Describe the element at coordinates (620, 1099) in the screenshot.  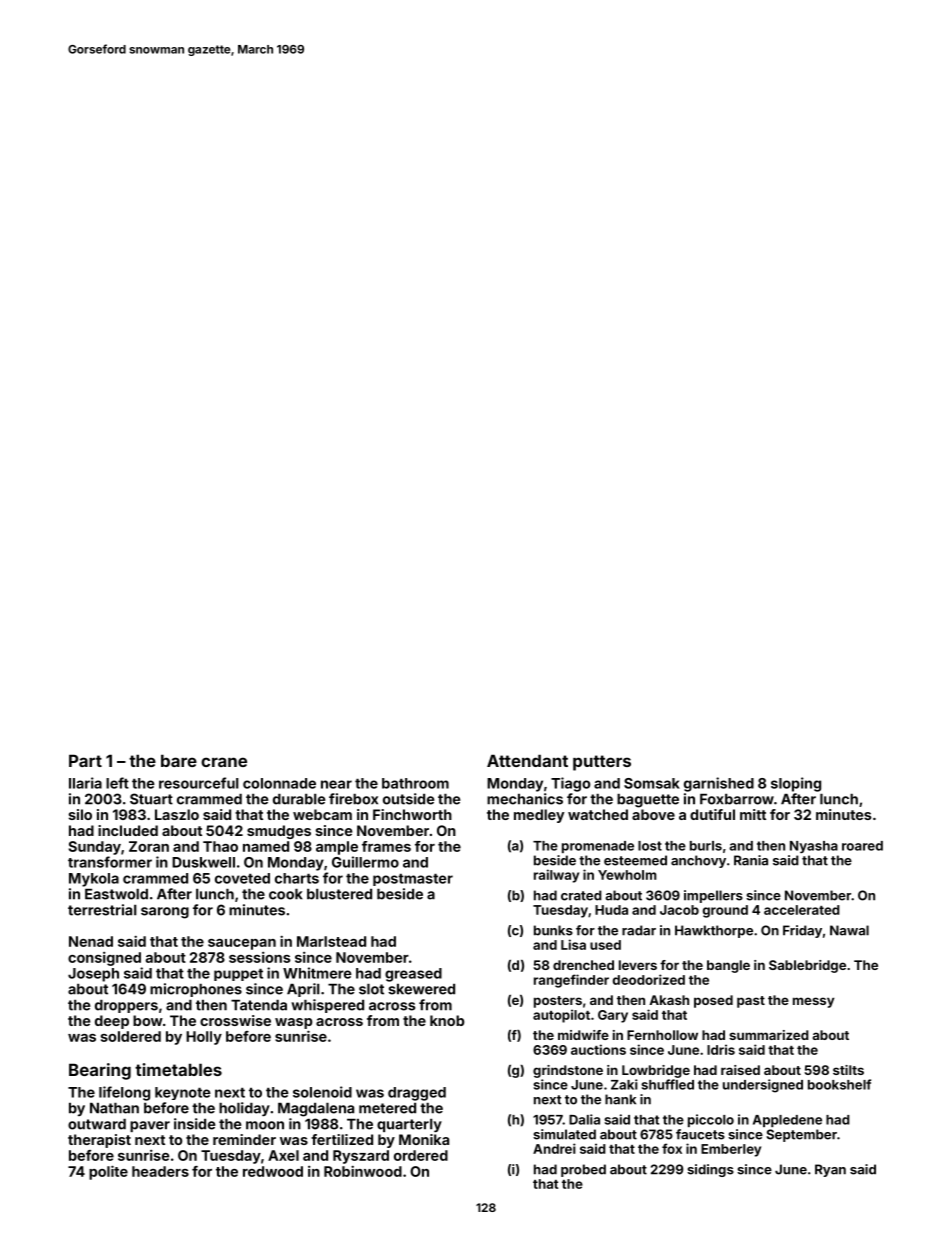
I see `hank` at that location.
